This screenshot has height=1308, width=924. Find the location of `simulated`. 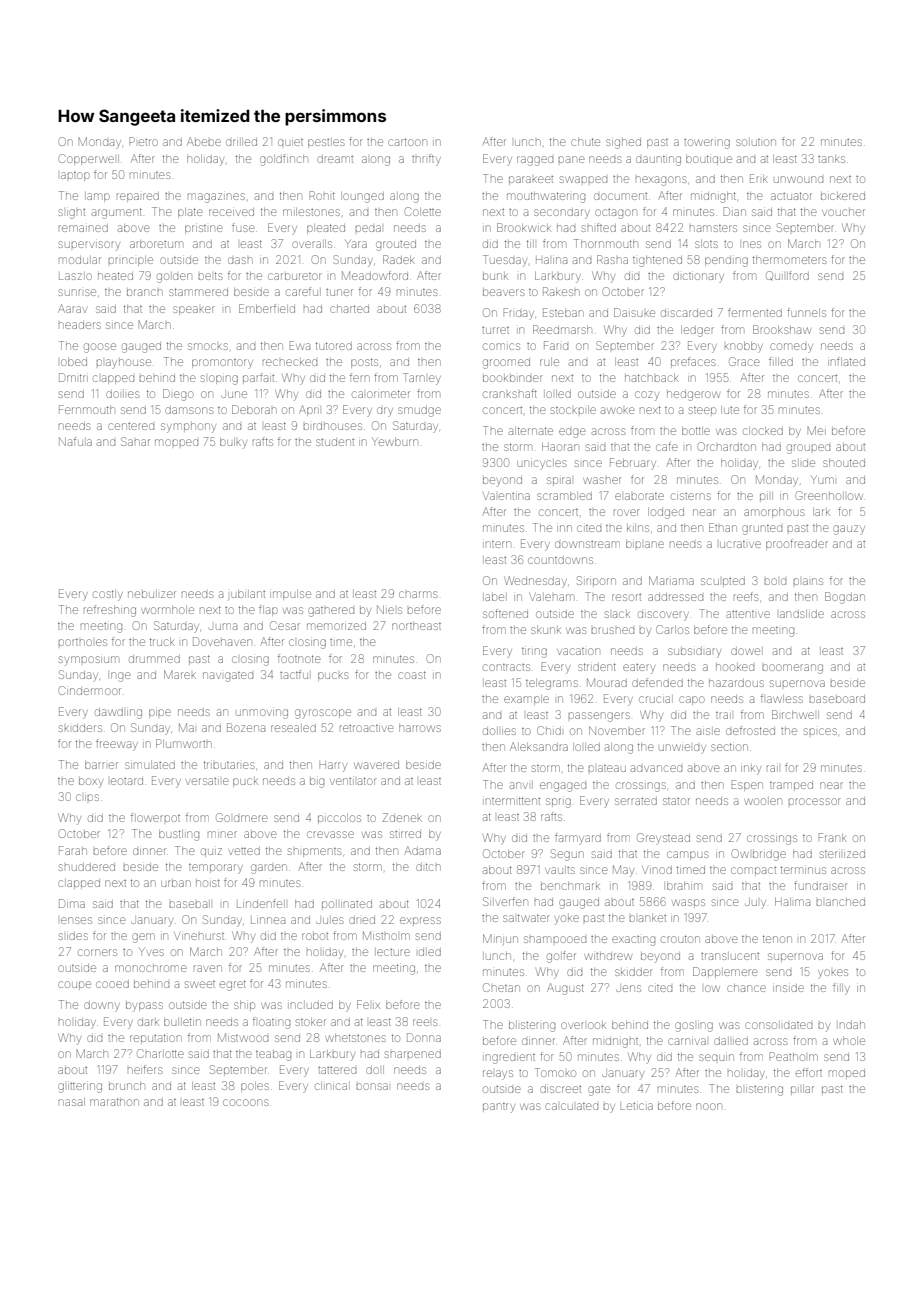

simulated is located at coordinates (150, 765).
